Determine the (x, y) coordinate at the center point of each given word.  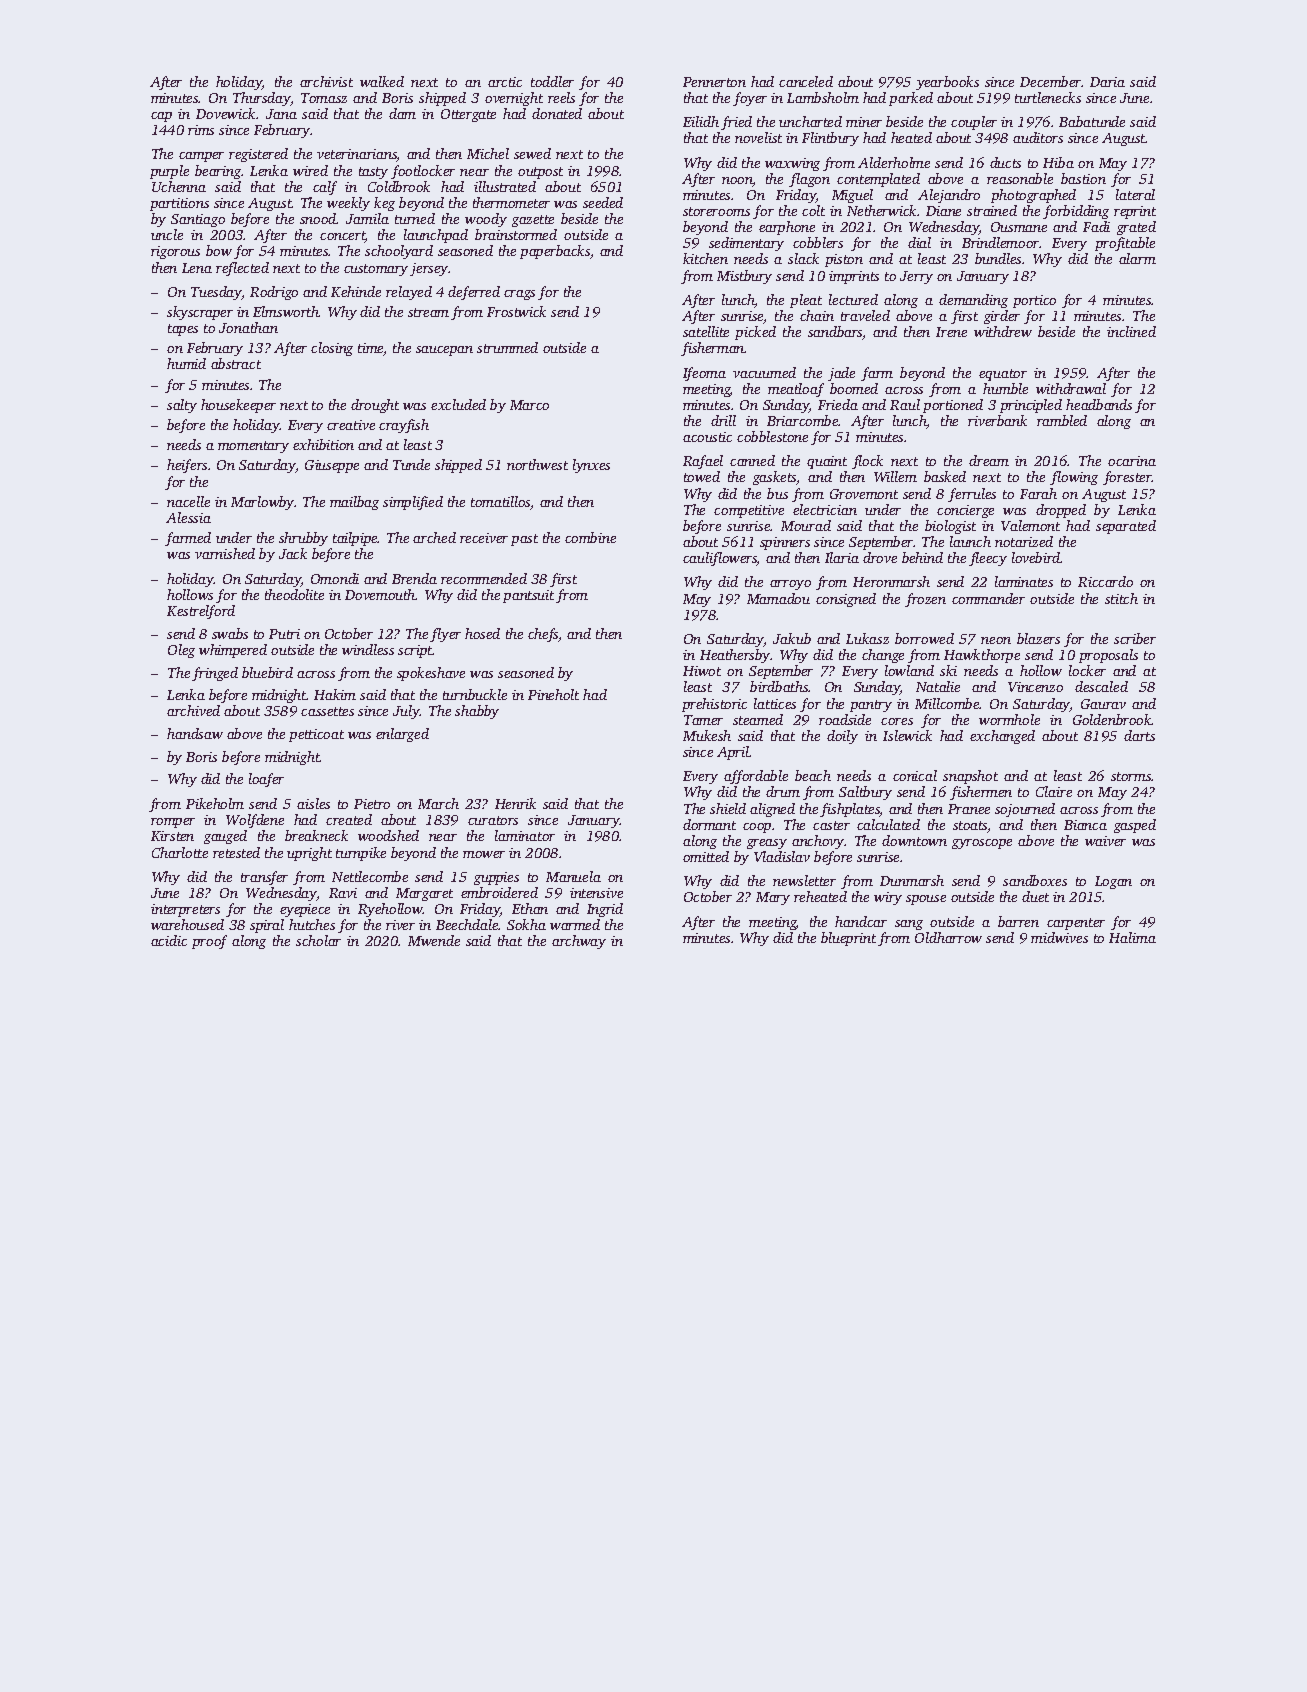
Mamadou (778, 598)
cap (161, 117)
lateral (1135, 194)
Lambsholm (823, 97)
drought (375, 406)
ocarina (1132, 461)
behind (922, 557)
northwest (537, 464)
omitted (706, 856)
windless (368, 649)
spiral (267, 926)
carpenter (1076, 924)
